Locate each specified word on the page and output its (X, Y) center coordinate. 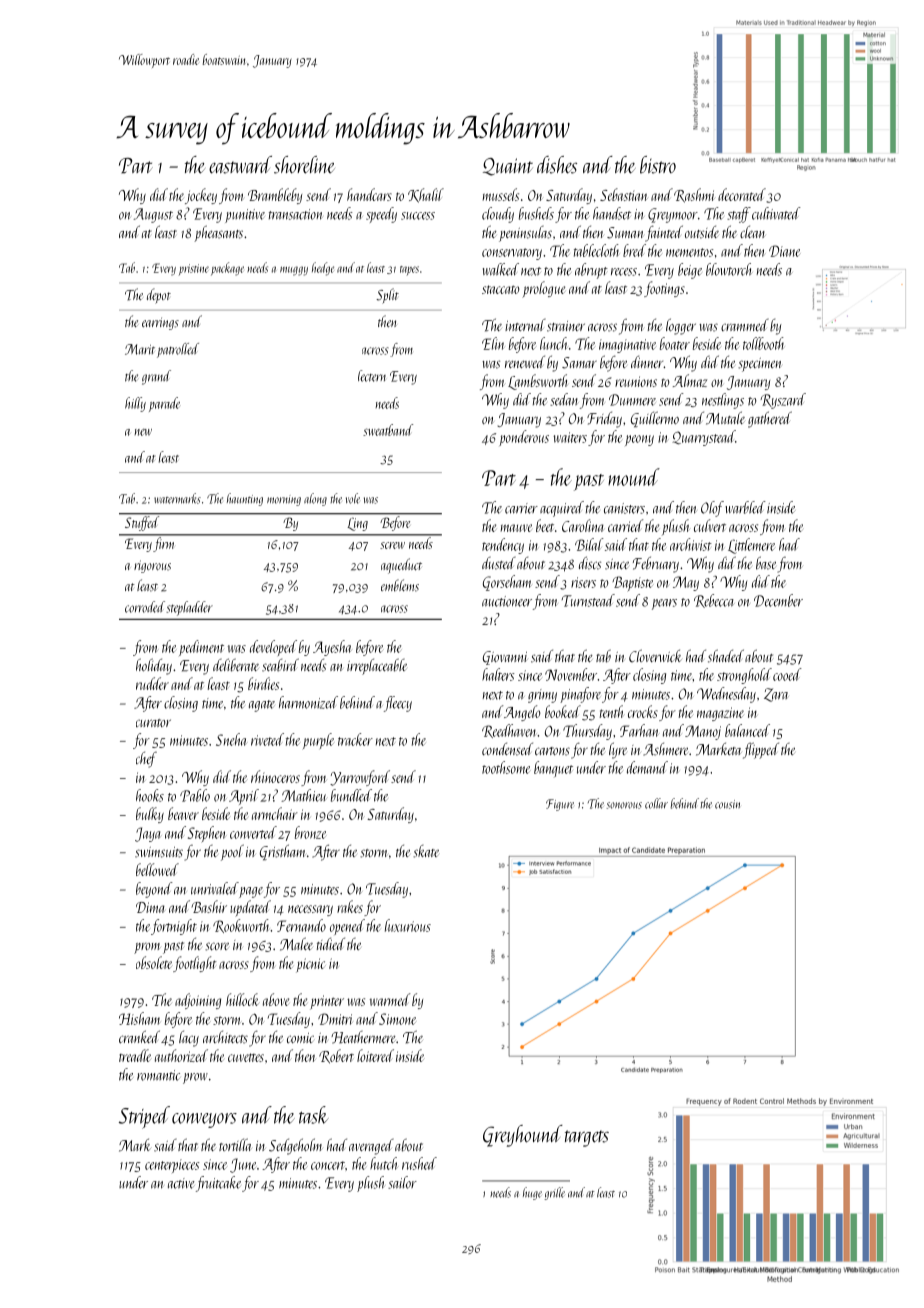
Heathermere (363, 1037)
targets (587, 1138)
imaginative (627, 346)
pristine (194, 269)
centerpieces (172, 1166)
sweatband (388, 430)
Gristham (282, 852)
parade (164, 404)
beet (545, 525)
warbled (745, 507)
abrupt (591, 271)
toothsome (506, 767)
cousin (727, 804)
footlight (195, 964)
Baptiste (632, 583)
